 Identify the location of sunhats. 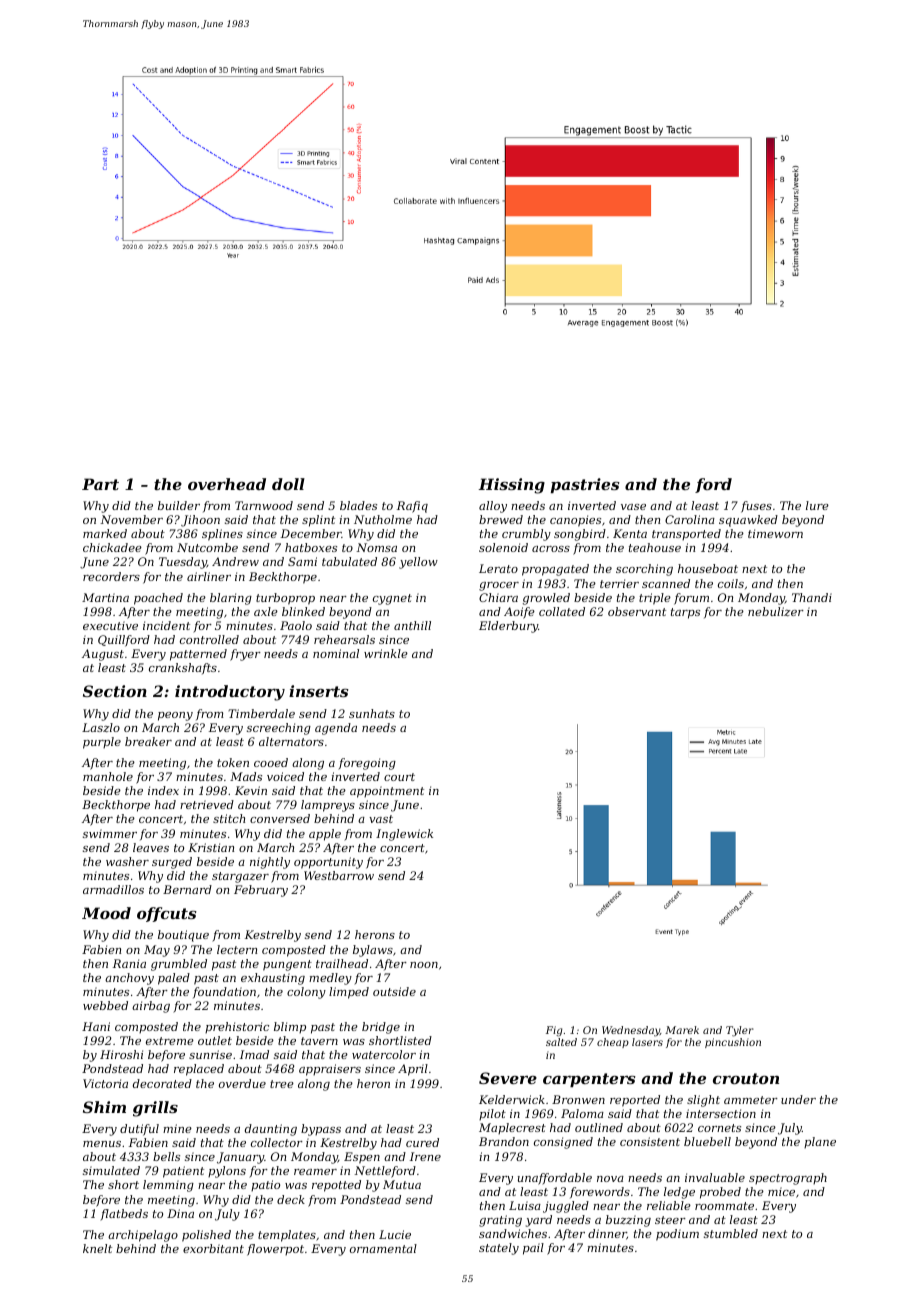
(372, 713).
